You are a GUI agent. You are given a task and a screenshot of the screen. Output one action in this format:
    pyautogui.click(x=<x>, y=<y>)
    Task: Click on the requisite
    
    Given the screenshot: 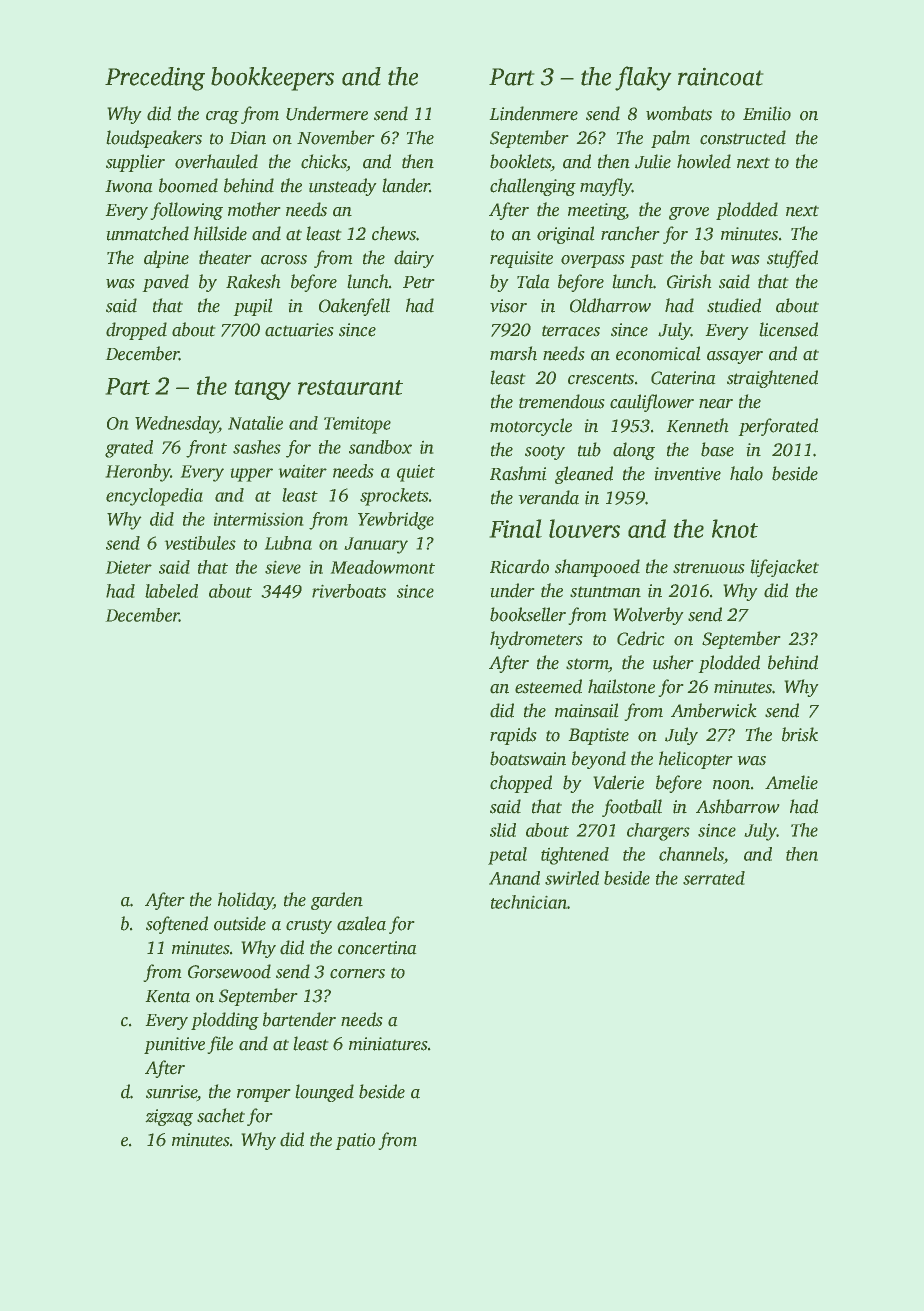 What is the action you would take?
    pyautogui.click(x=521, y=259)
